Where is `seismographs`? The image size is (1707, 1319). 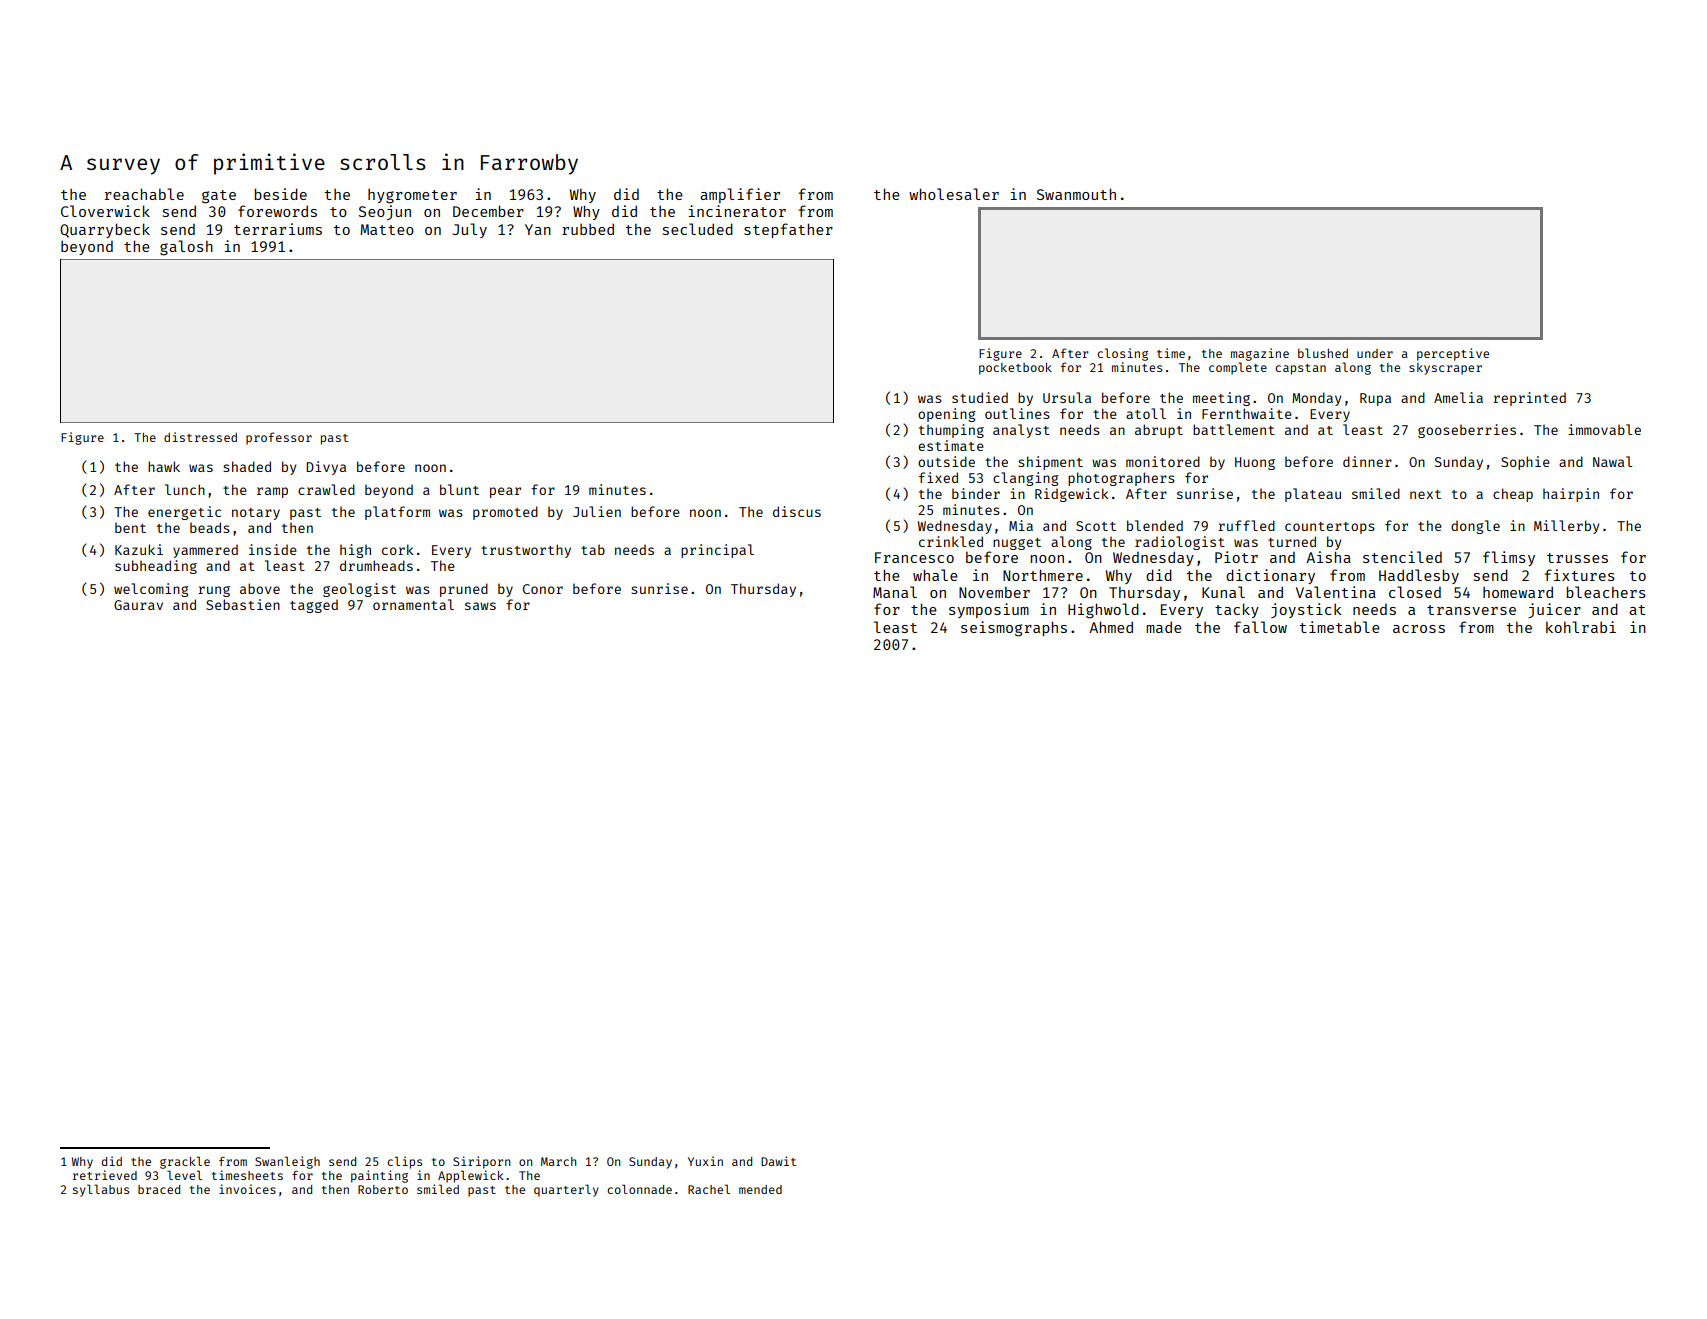 seismographs is located at coordinates (1014, 629).
